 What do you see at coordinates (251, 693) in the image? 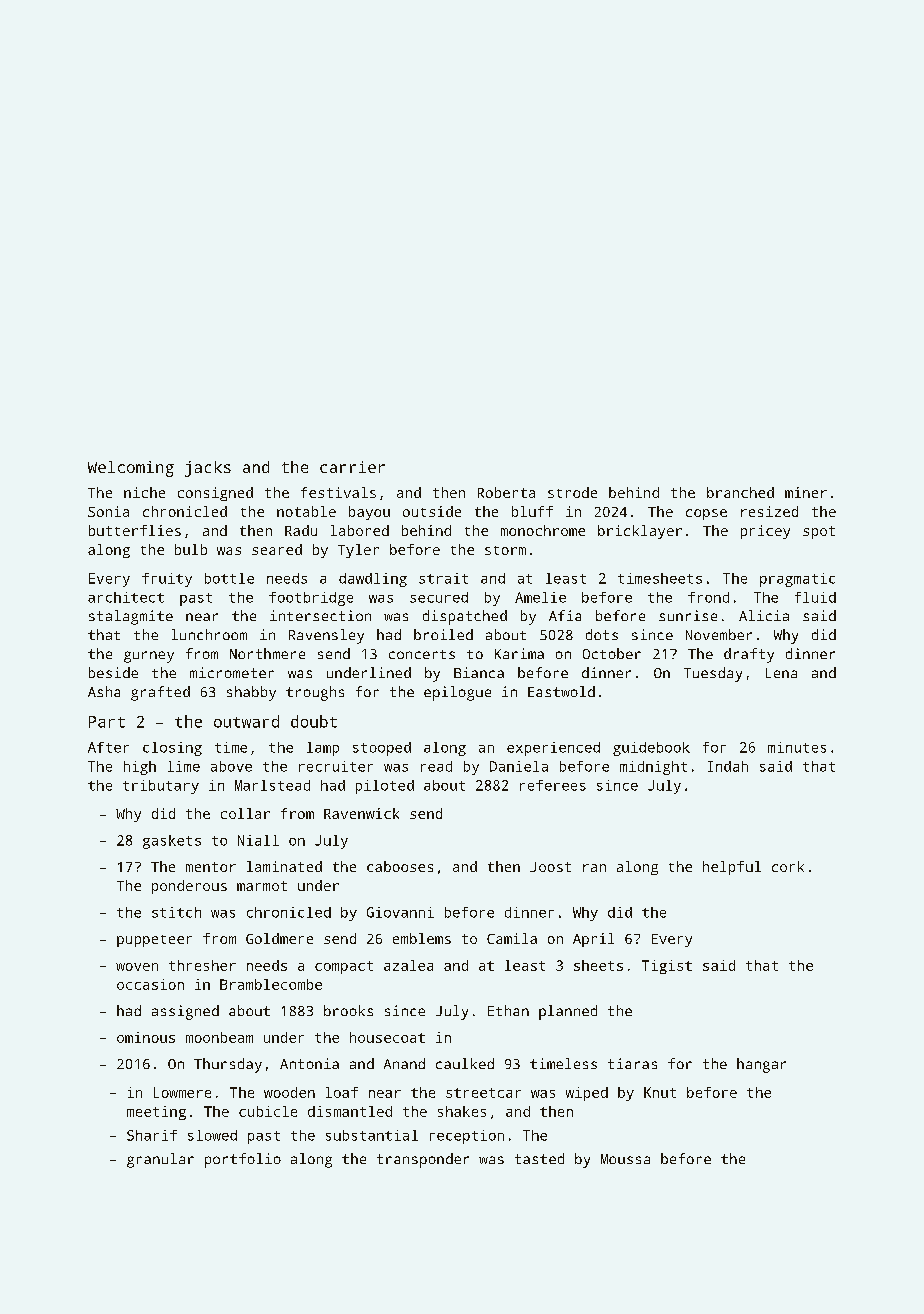
I see `shabby` at bounding box center [251, 693].
